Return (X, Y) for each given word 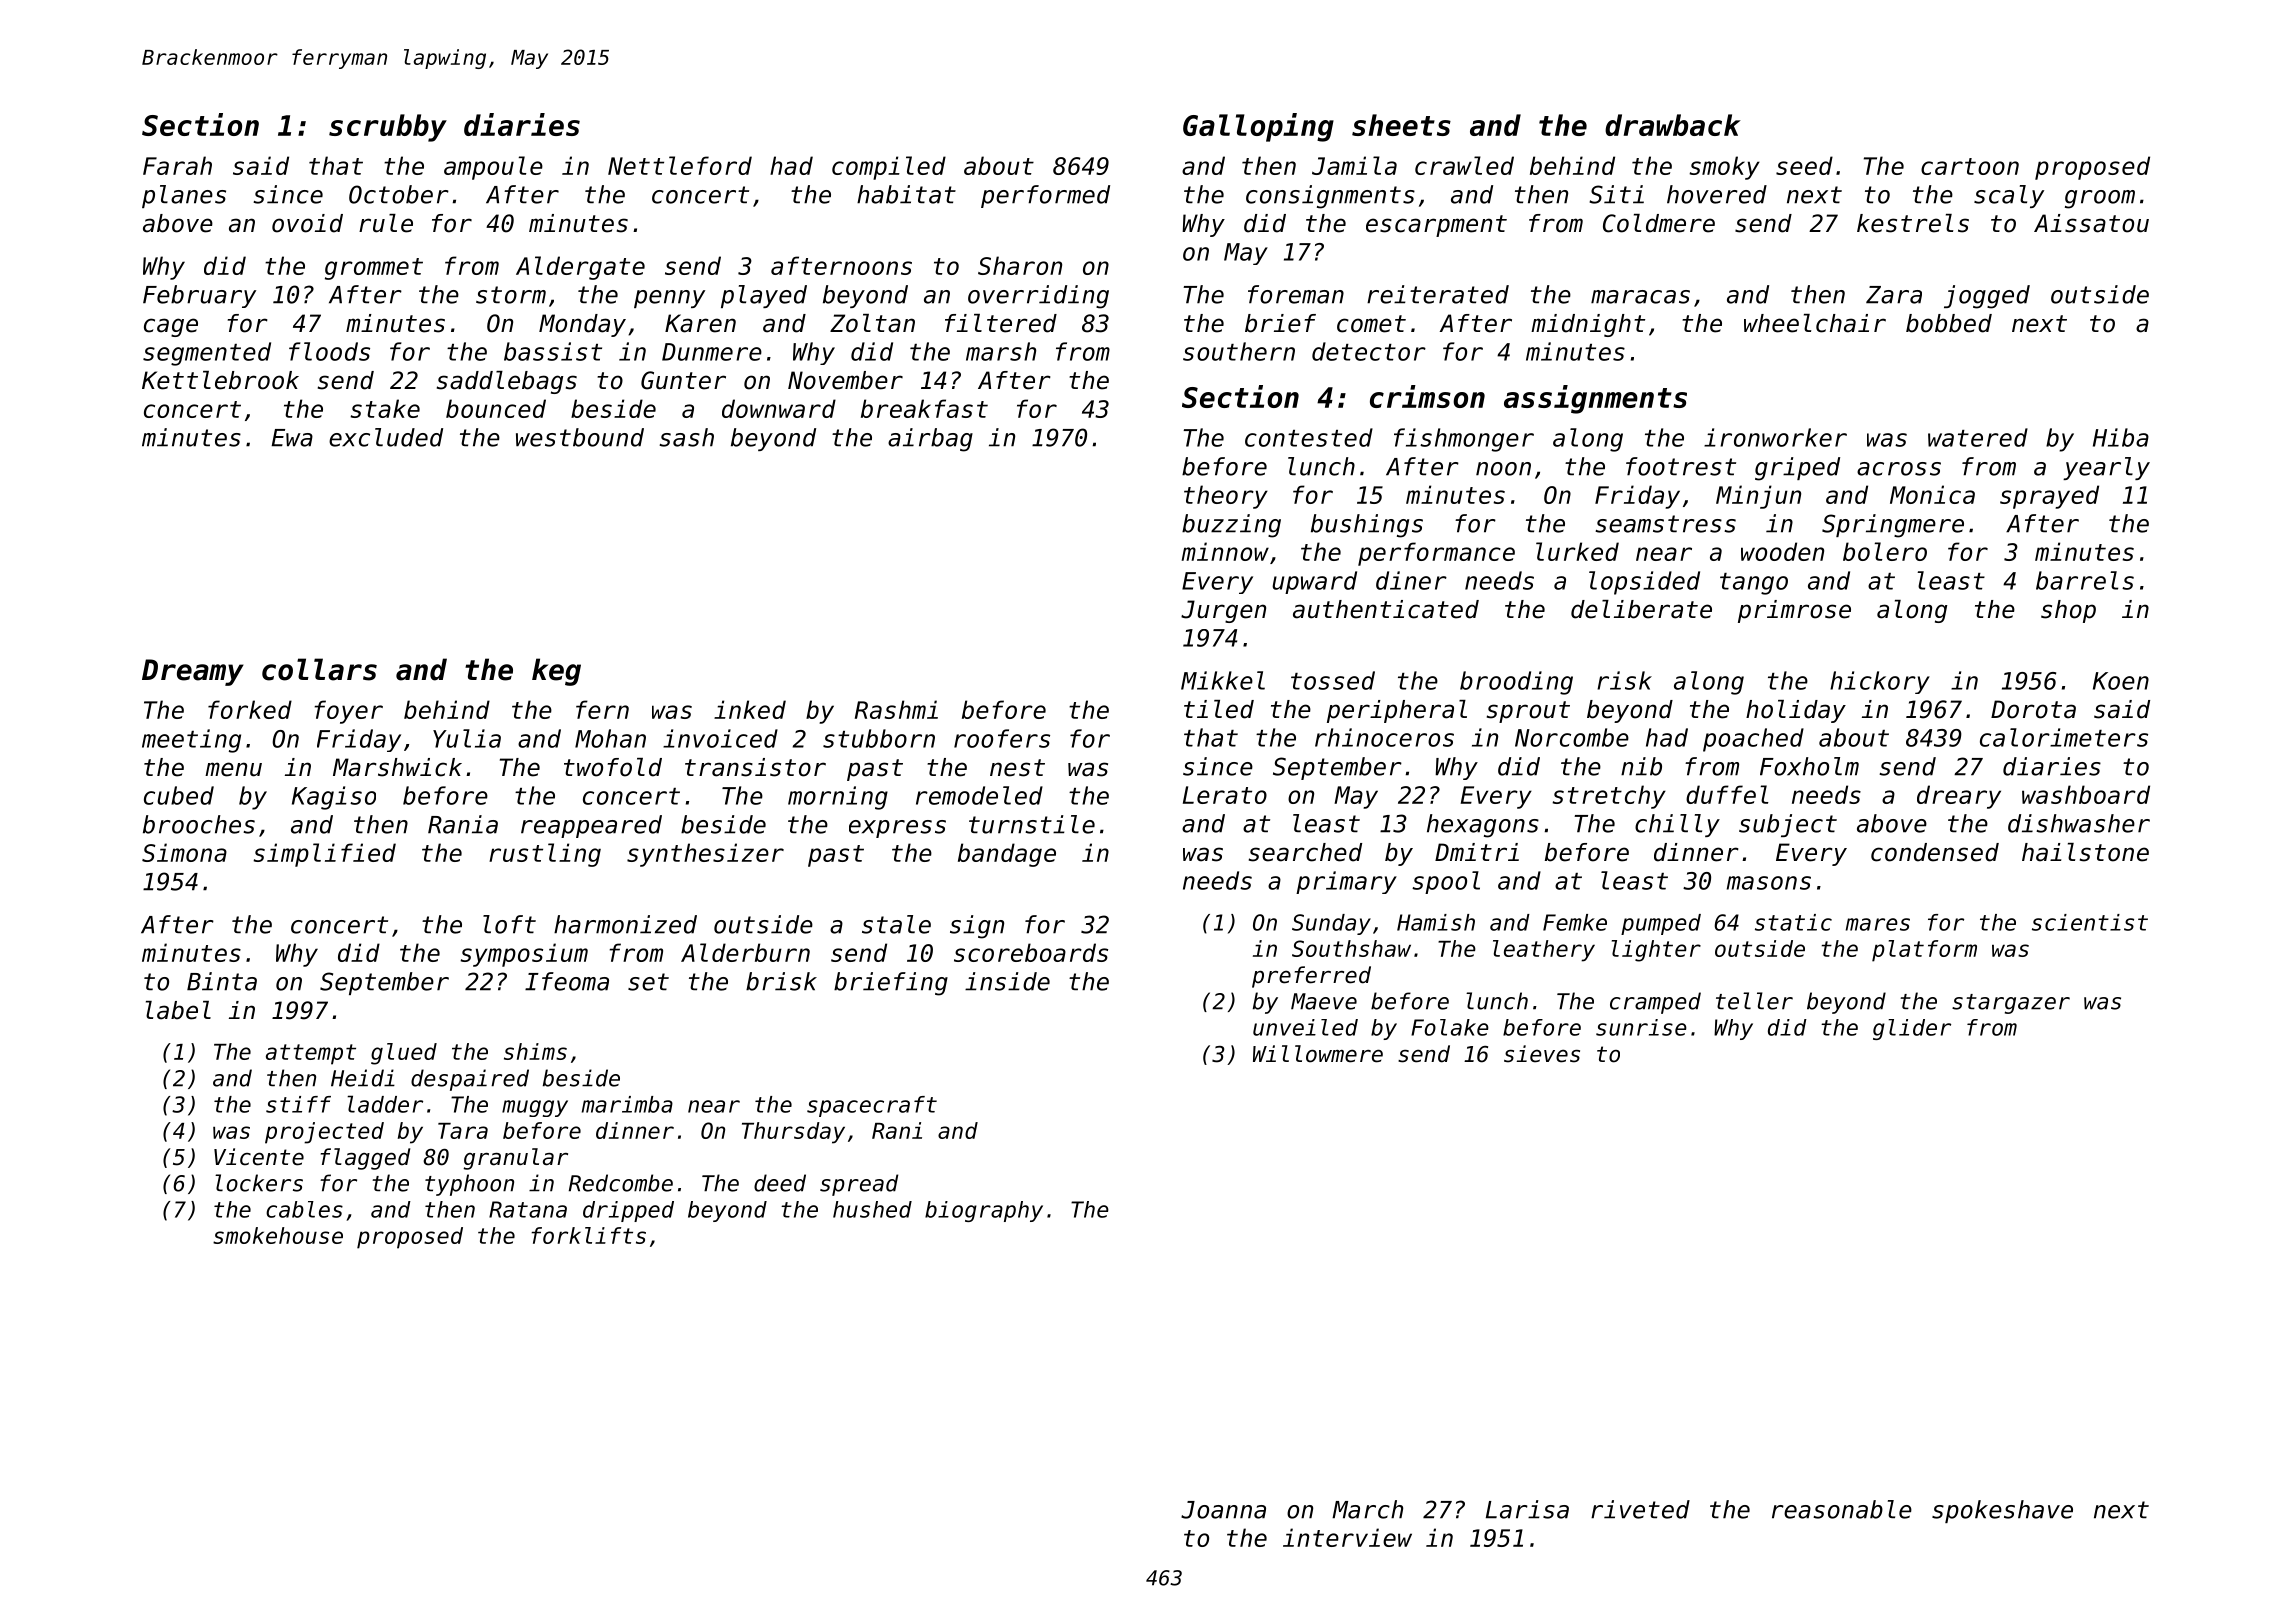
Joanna (1223, 1510)
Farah (177, 165)
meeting (191, 741)
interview (1347, 1537)
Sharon (1020, 265)
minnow (1225, 551)
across (1899, 469)
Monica (1932, 494)
